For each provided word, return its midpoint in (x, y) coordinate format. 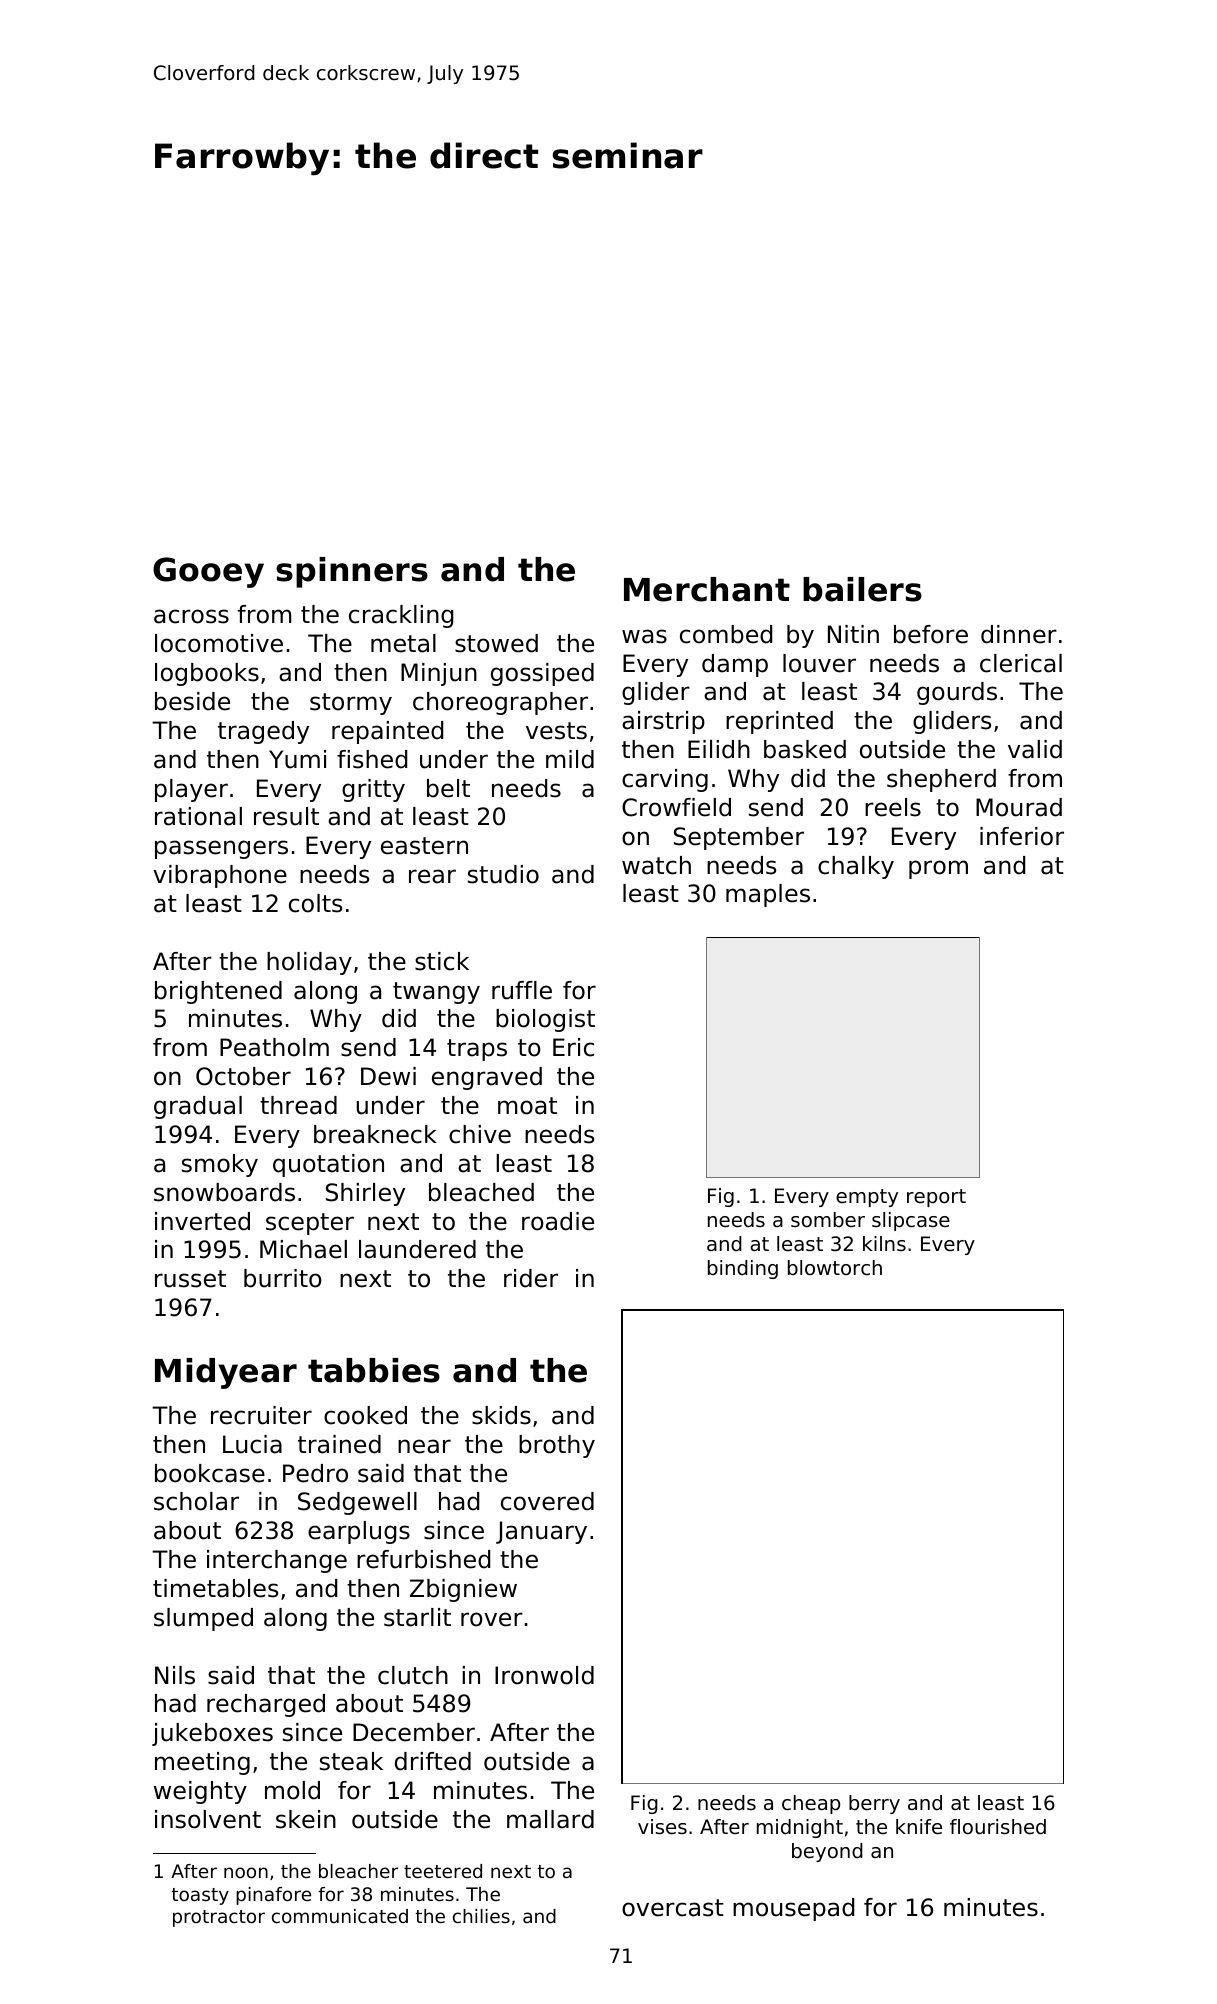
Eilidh (719, 749)
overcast (673, 1908)
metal (403, 643)
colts (315, 903)
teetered (443, 1871)
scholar (196, 1501)
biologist (545, 1020)
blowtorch (835, 1268)
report (936, 1198)
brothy (557, 1446)
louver (819, 663)
